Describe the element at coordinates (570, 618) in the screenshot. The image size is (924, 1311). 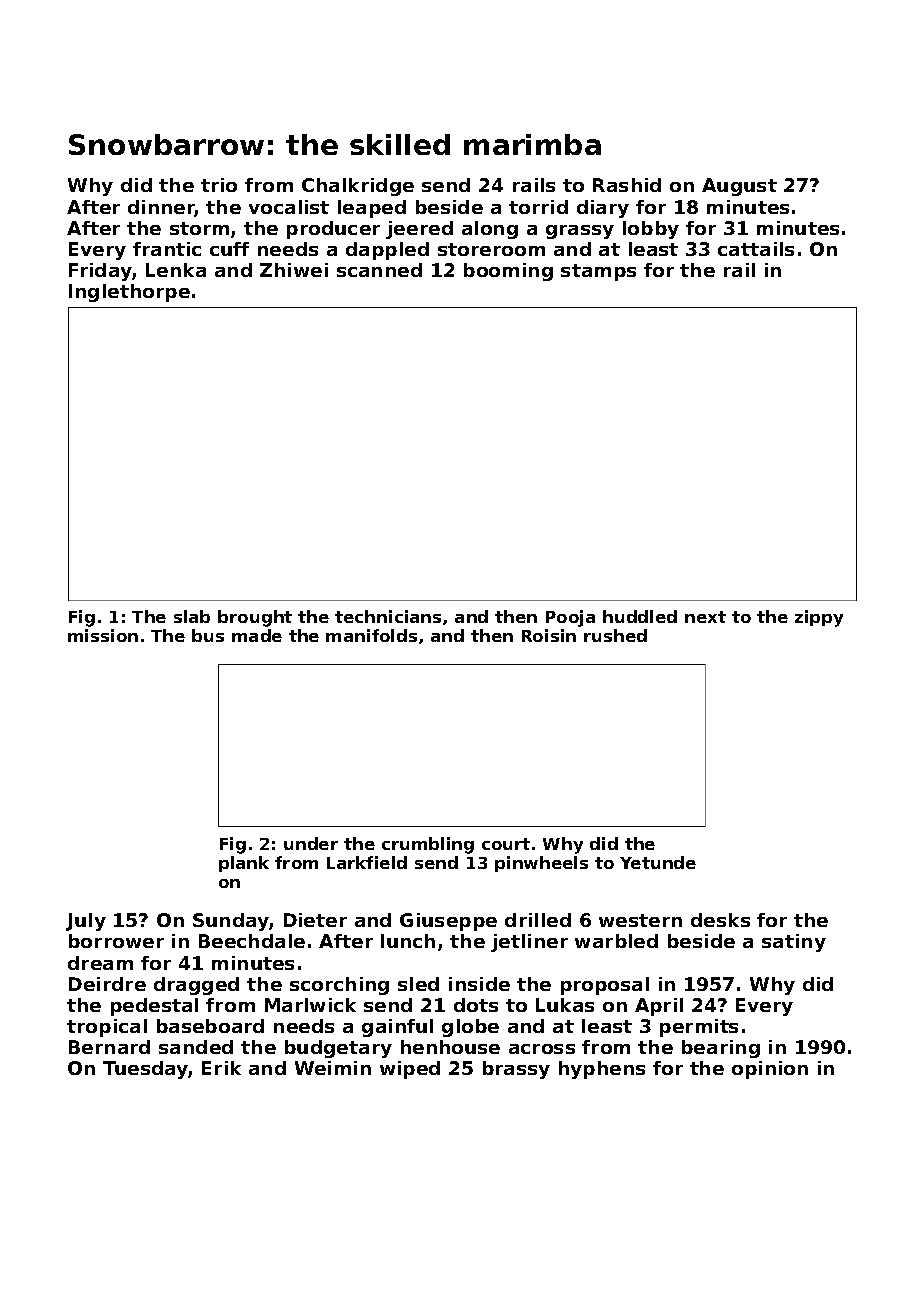
I see `Pooja` at that location.
